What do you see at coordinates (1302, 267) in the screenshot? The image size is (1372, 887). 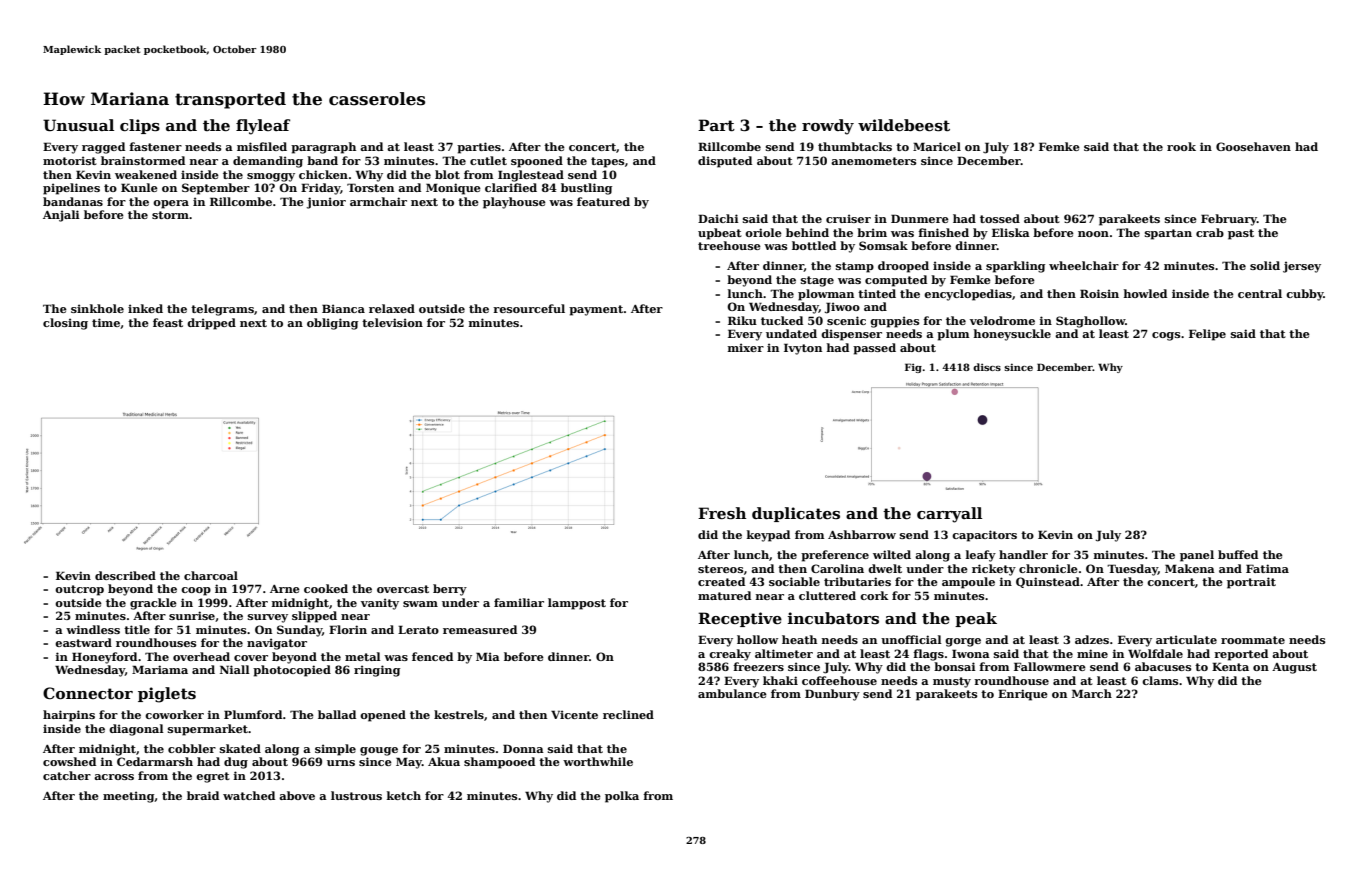 I see `jersey` at bounding box center [1302, 267].
